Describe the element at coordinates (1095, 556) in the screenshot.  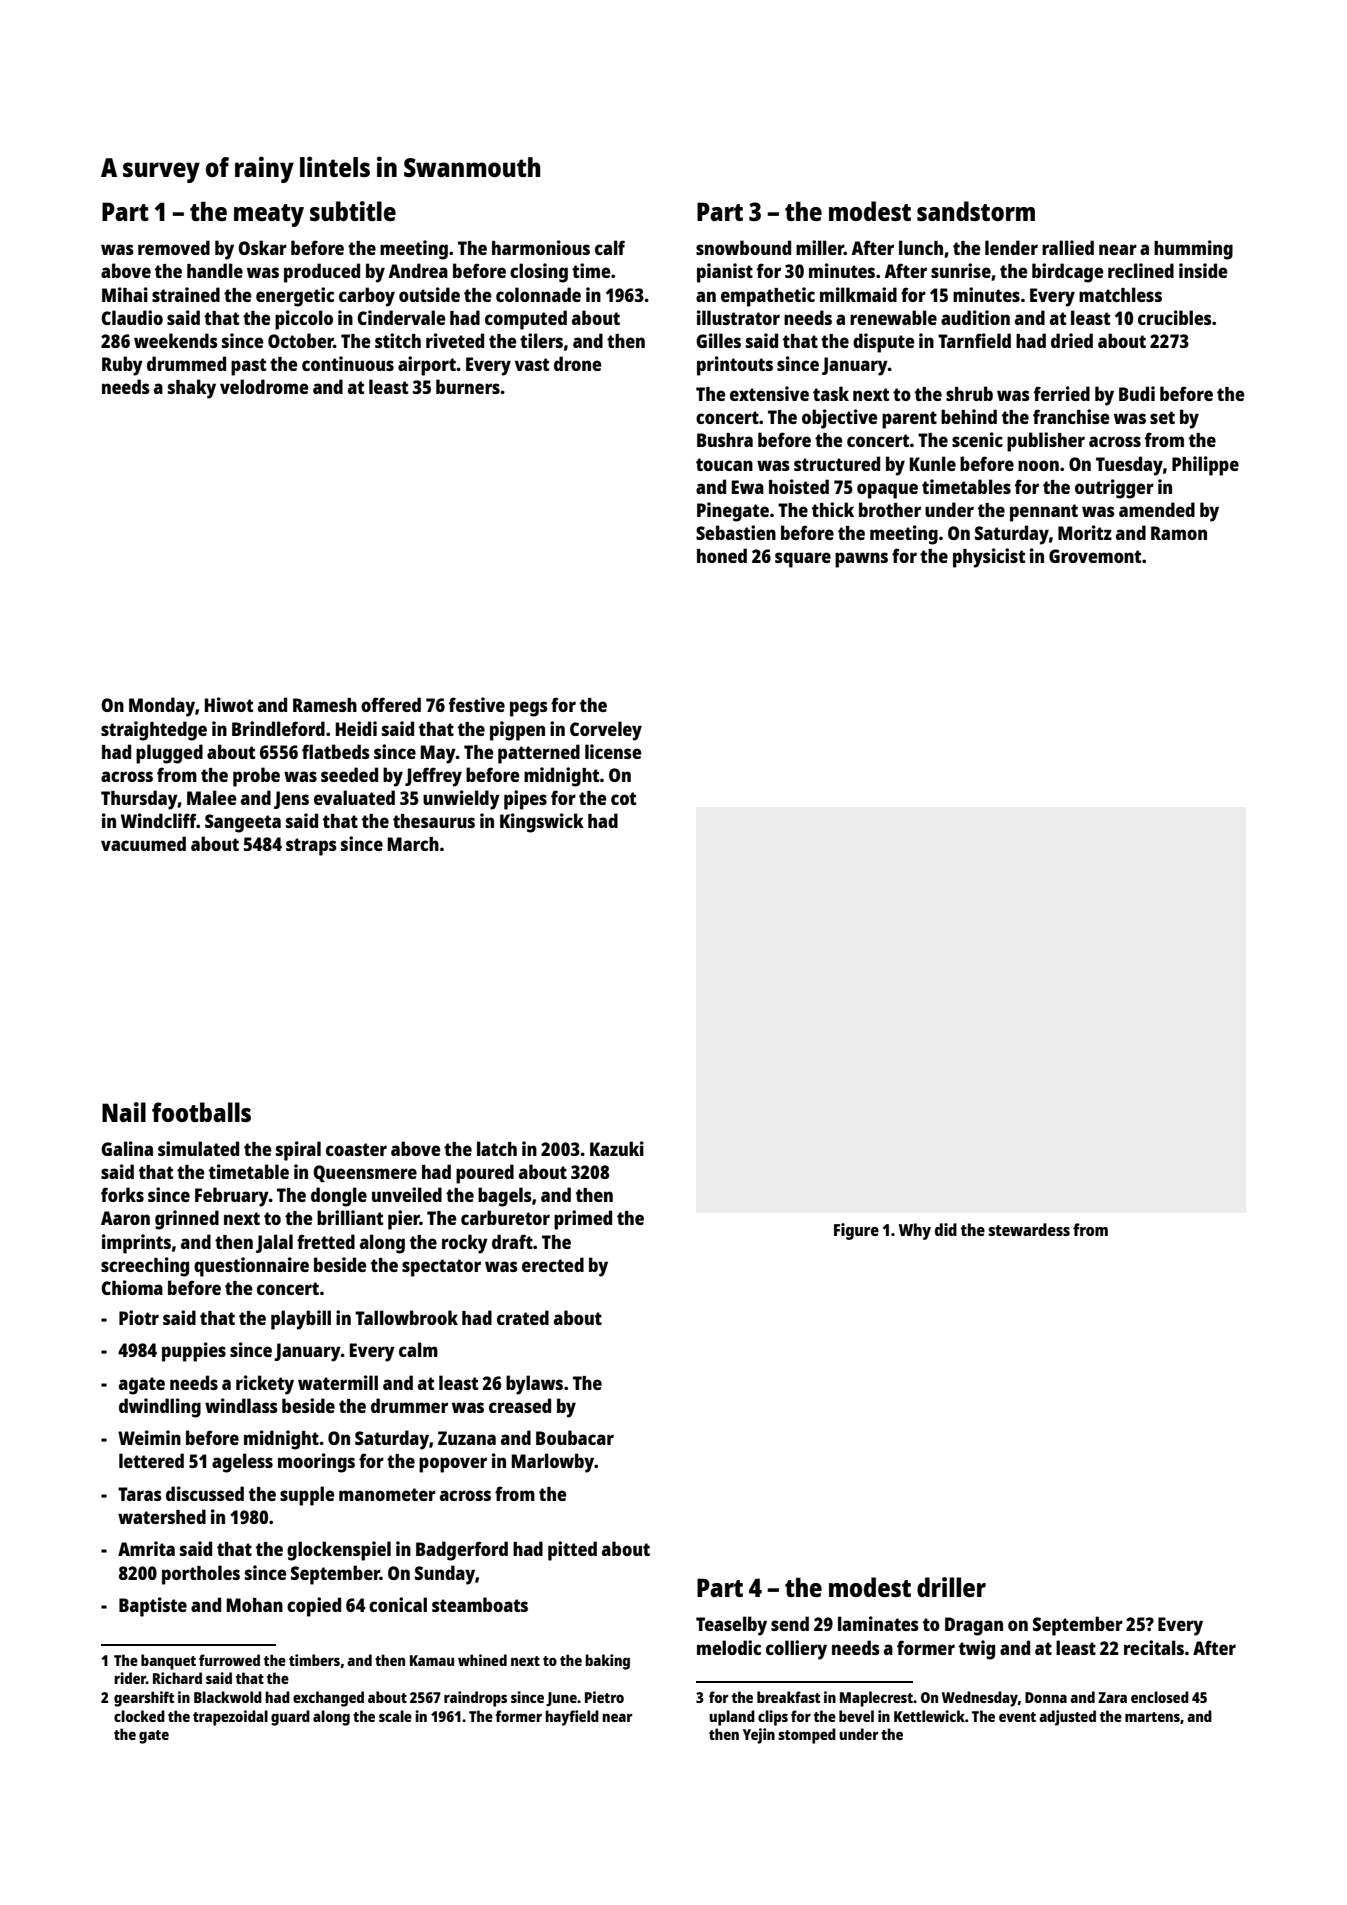
I see `Grovemont` at that location.
